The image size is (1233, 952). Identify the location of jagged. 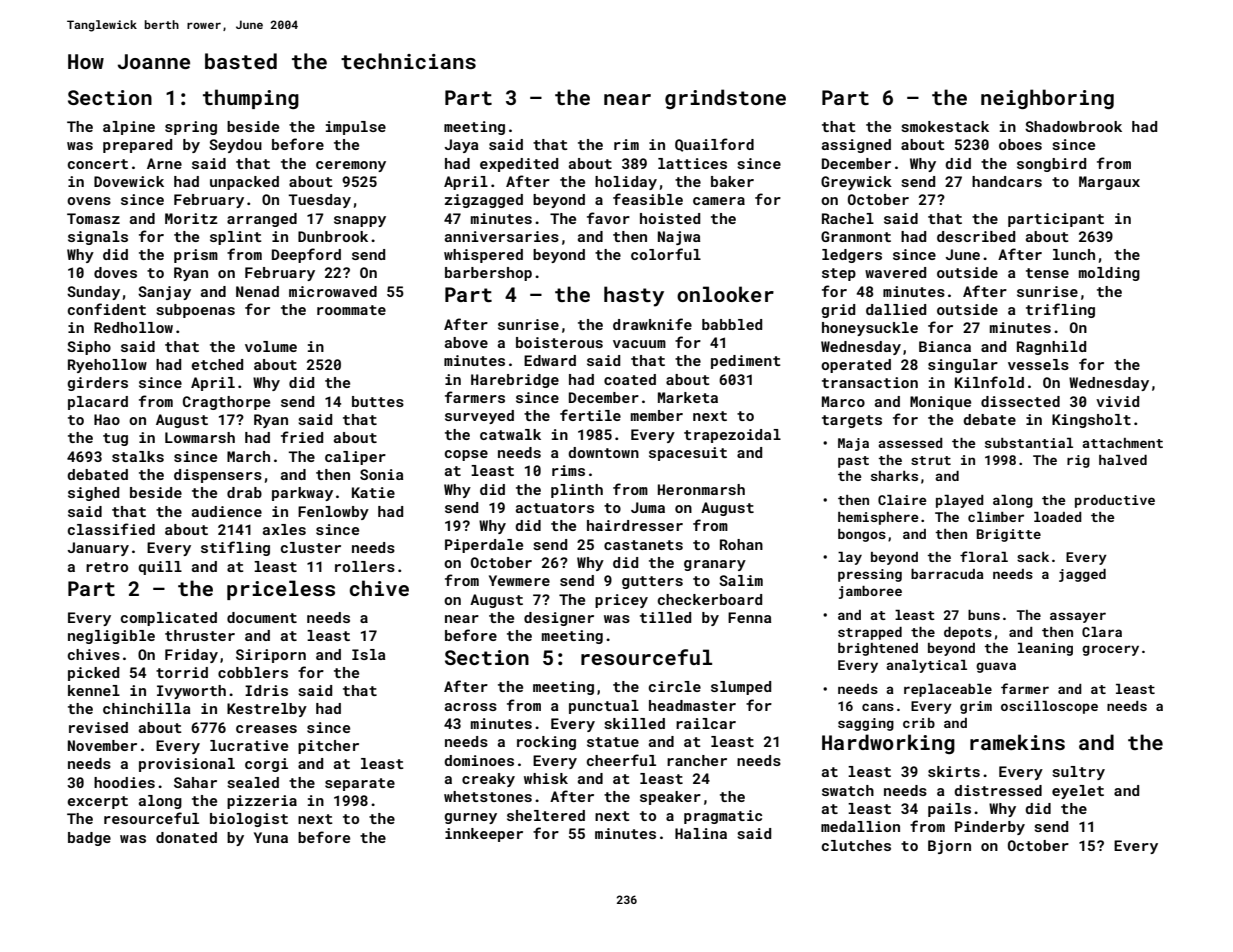
(1082, 575).
